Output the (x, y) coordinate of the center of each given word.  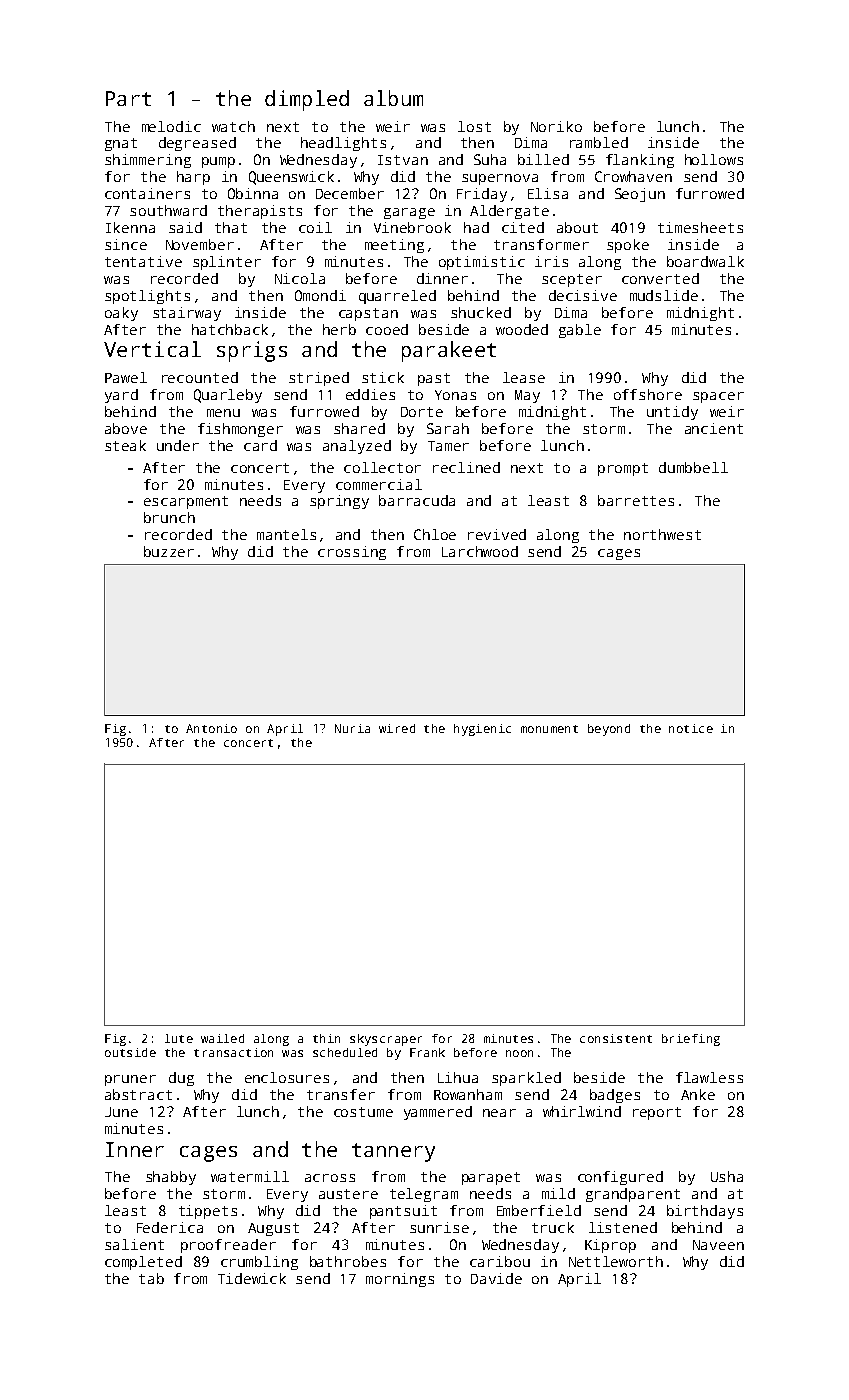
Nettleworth (616, 1261)
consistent (616, 1038)
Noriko (556, 126)
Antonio (211, 728)
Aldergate (509, 212)
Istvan (403, 160)
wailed (222, 1038)
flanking (640, 161)
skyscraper (386, 1040)
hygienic (482, 730)
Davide (496, 1278)
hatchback (230, 329)
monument (549, 729)
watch (233, 126)
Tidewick (252, 1278)
